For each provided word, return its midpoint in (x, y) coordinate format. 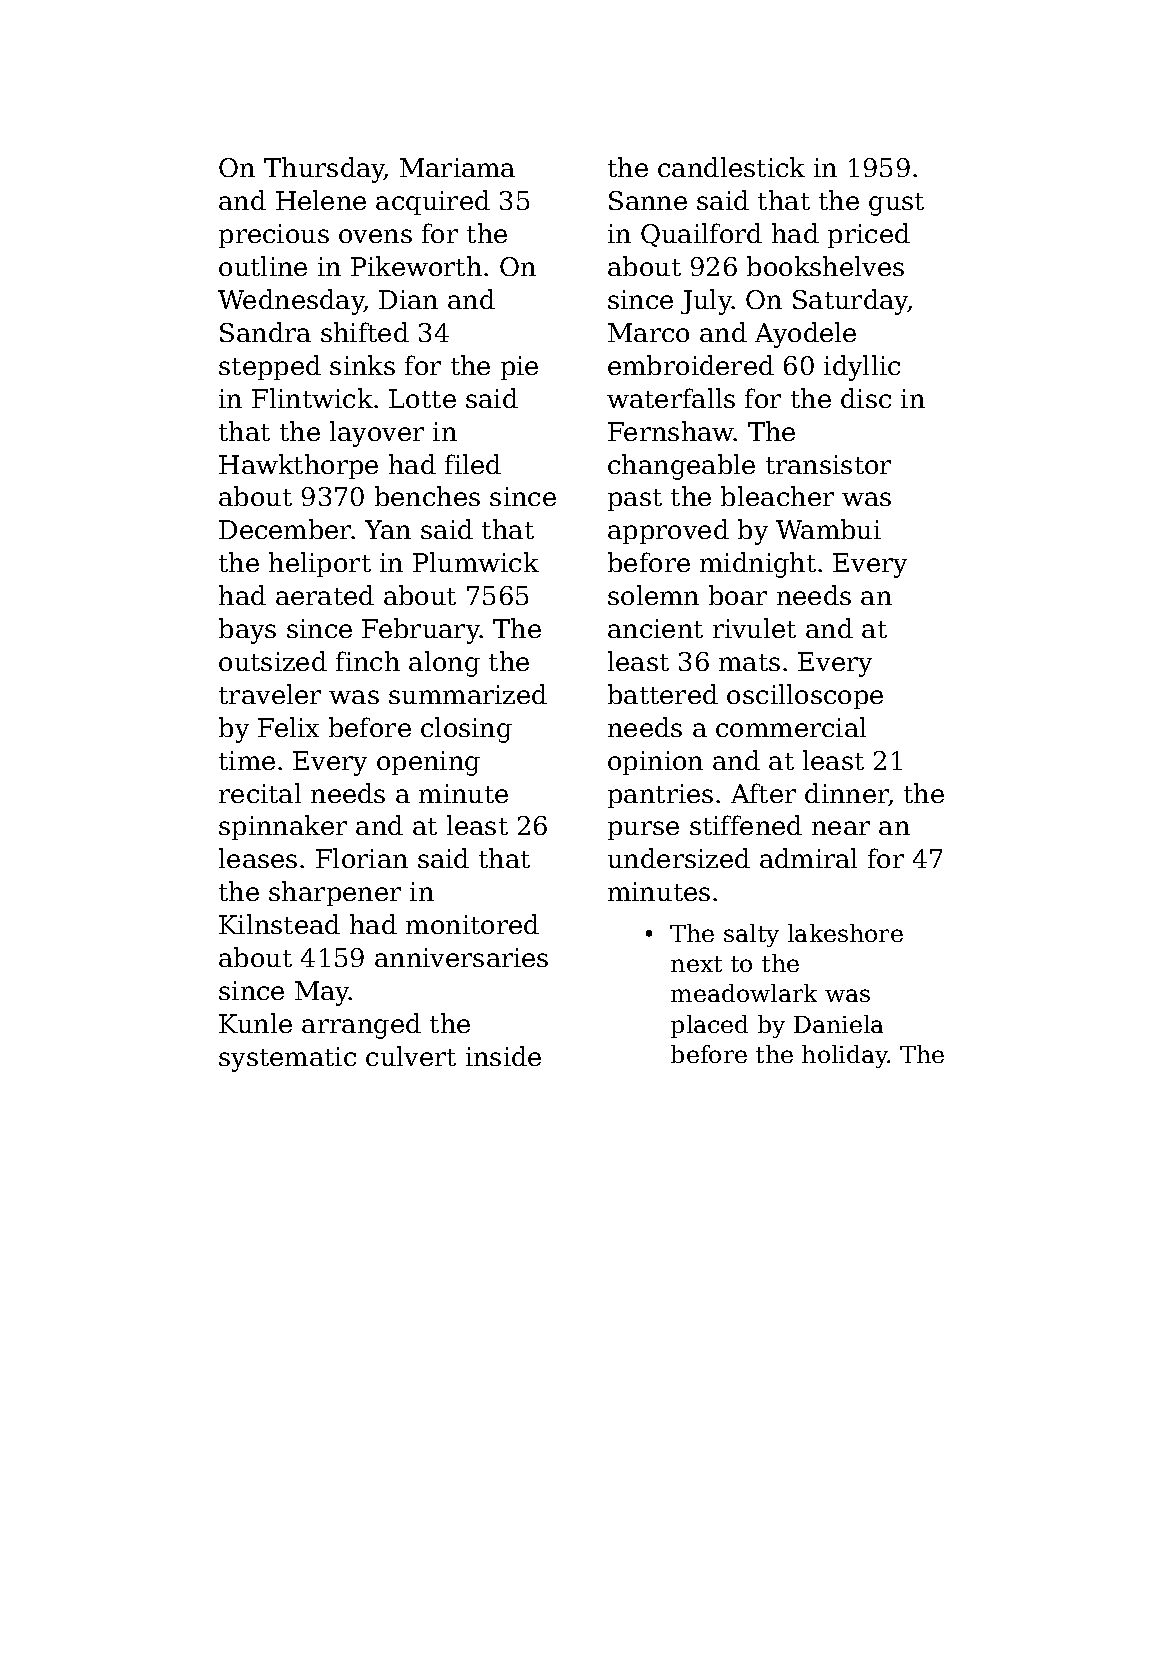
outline (263, 266)
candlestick (731, 167)
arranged (361, 1026)
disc (866, 398)
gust (896, 204)
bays (247, 631)
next (696, 964)
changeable (681, 467)
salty (751, 935)
